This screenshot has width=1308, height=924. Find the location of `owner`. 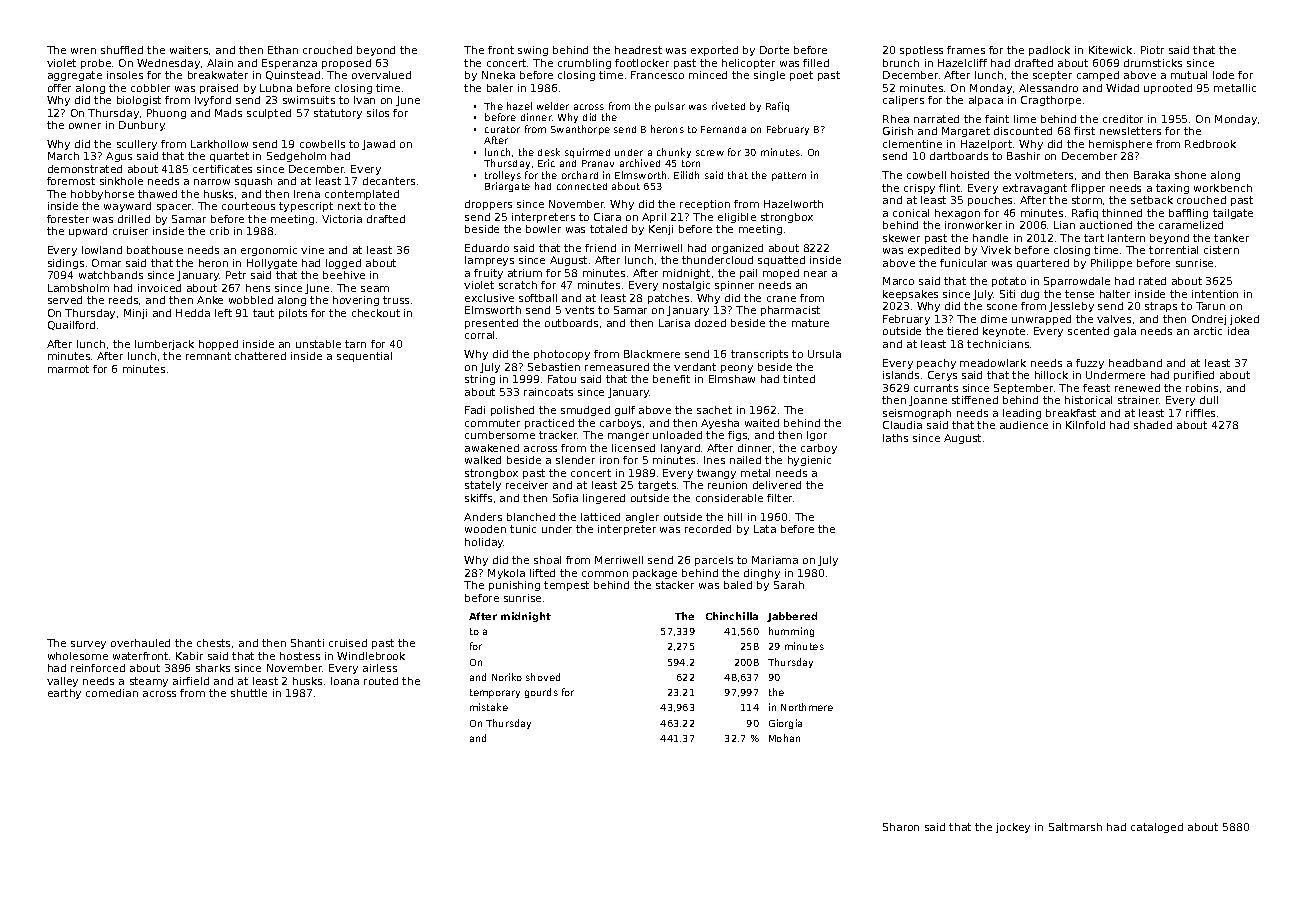

owner is located at coordinates (85, 126).
